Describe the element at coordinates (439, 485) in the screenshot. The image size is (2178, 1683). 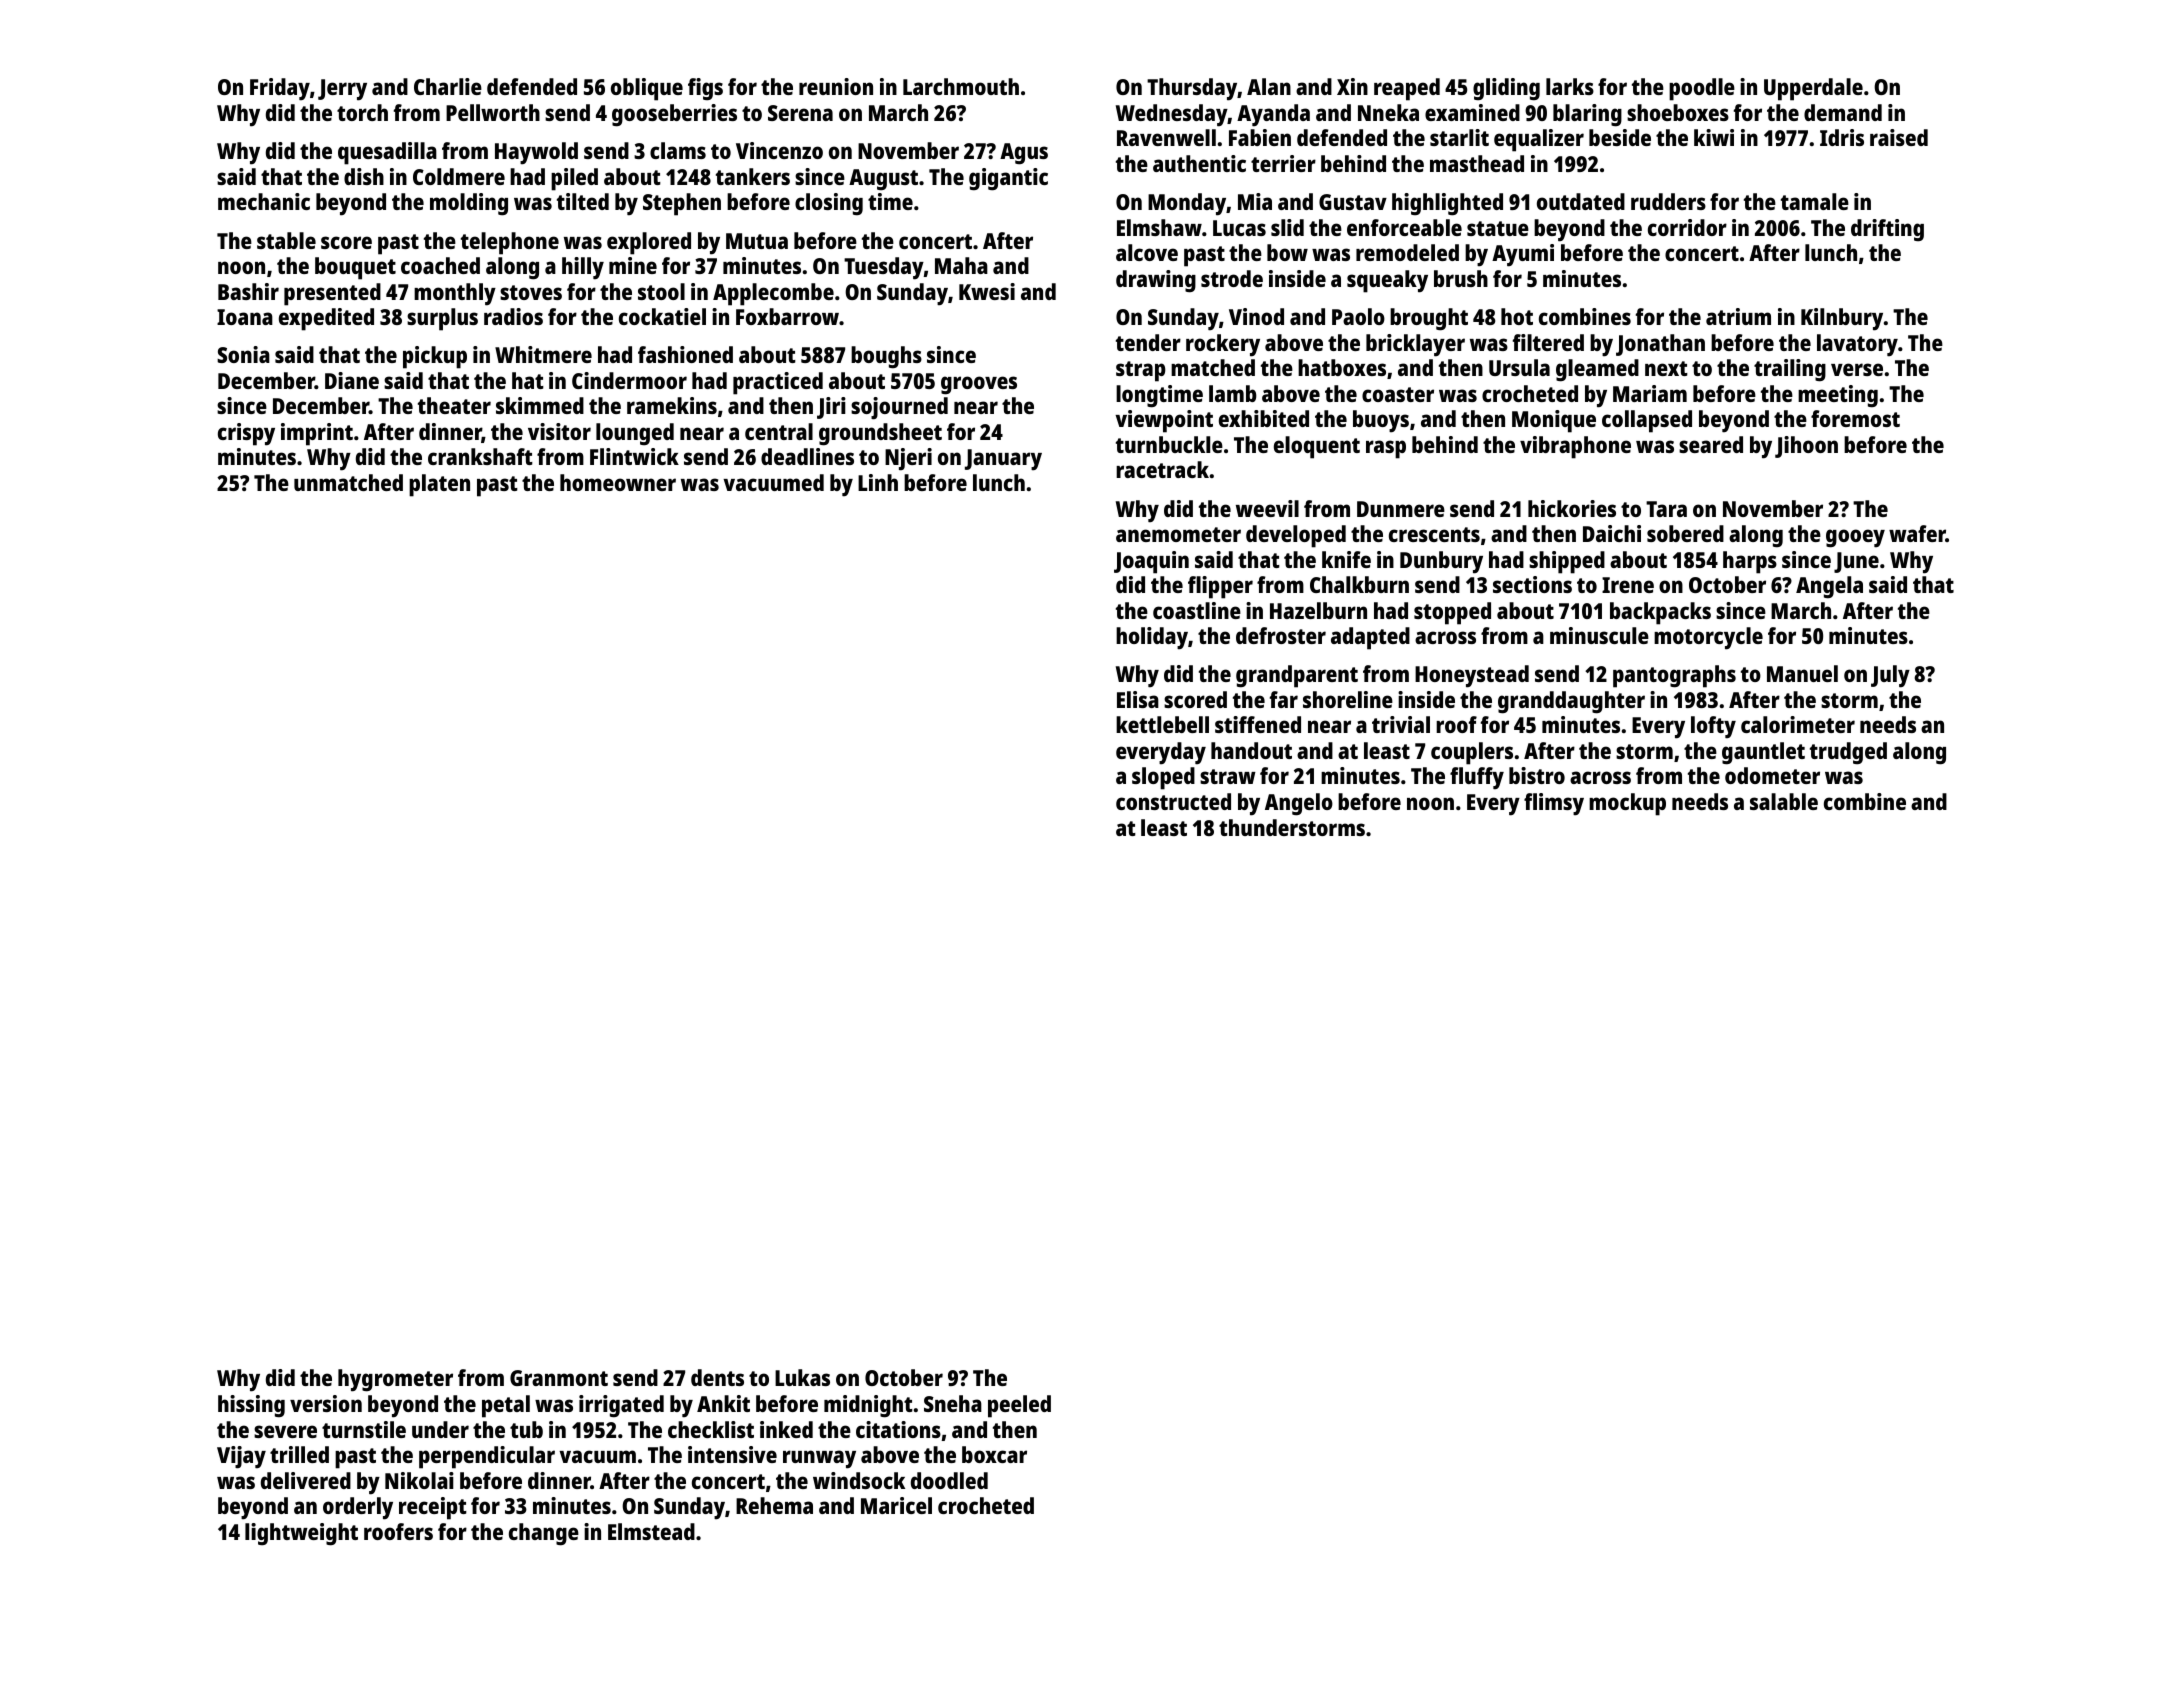
I see `platen` at that location.
